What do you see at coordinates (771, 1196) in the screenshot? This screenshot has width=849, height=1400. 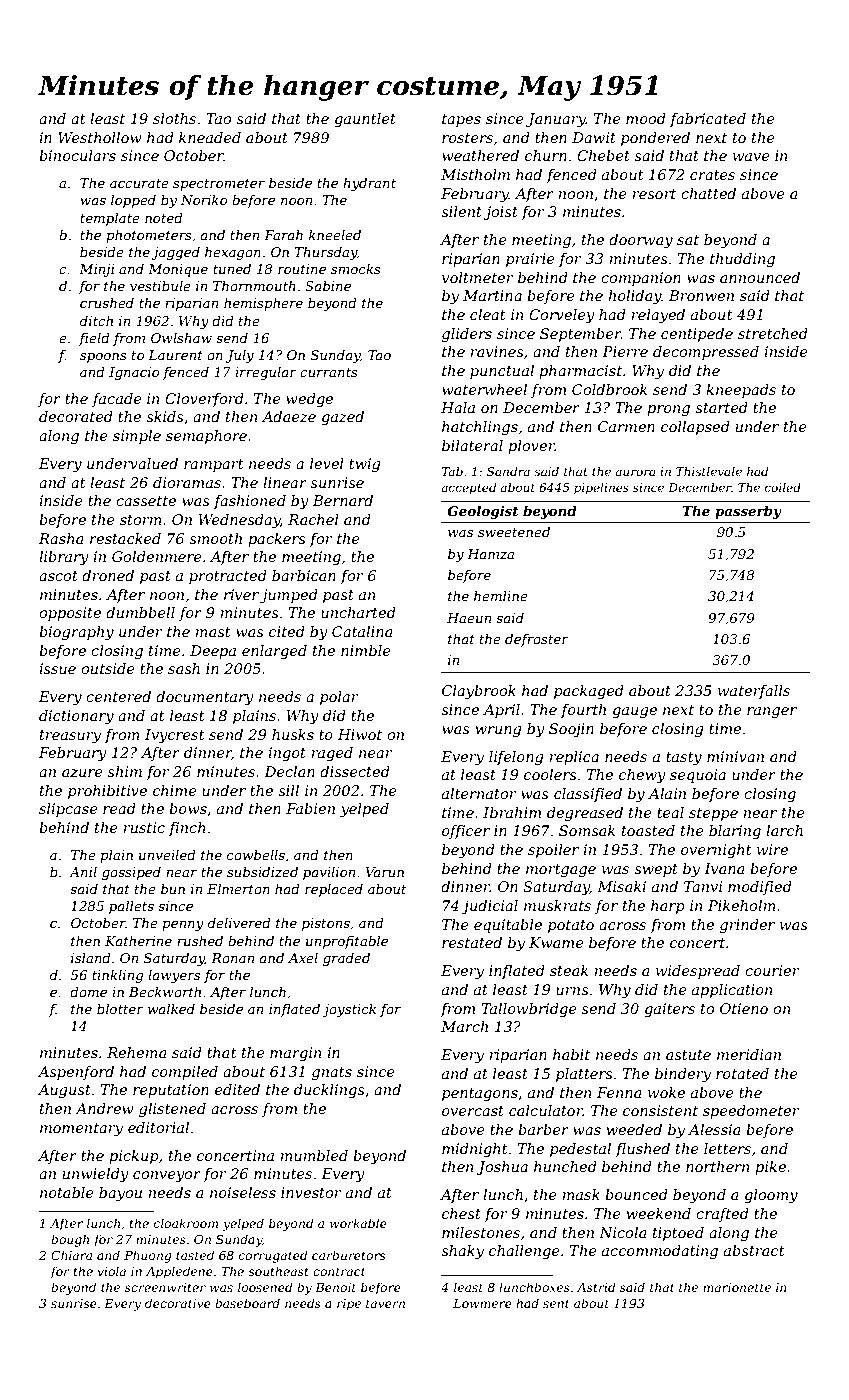 I see `gloomy` at bounding box center [771, 1196].
